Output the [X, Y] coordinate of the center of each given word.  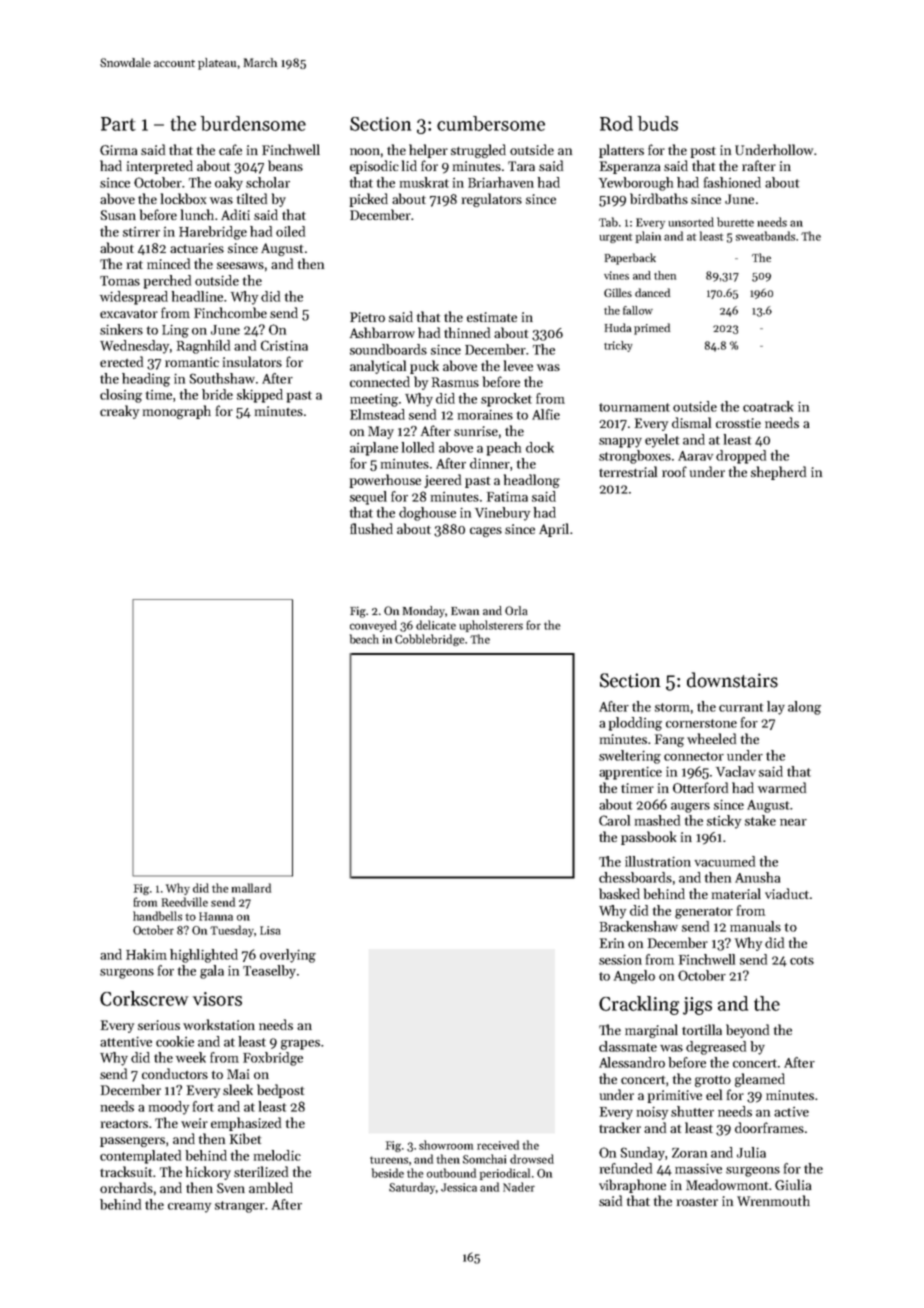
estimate [492, 317]
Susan [118, 215]
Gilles [618, 292]
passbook [648, 838]
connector [694, 756]
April [554, 530]
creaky [119, 412]
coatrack [768, 406]
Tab [608, 222]
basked [619, 893]
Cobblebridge [429, 640]
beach [364, 639]
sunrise [476, 431]
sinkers [121, 329]
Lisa [270, 930]
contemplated [140, 1157]
